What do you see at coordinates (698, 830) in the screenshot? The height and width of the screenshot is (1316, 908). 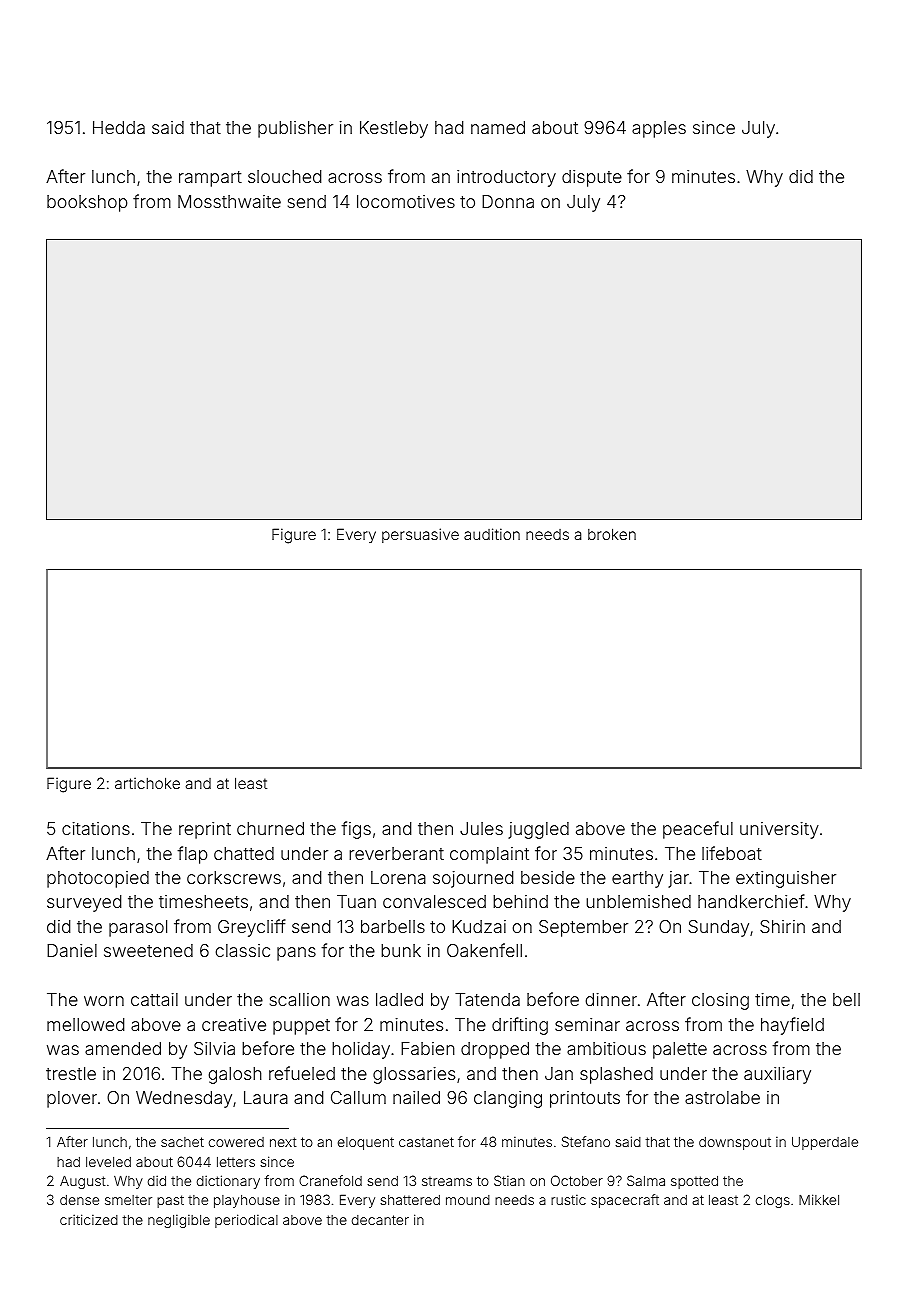 I see `peaceful` at bounding box center [698, 830].
